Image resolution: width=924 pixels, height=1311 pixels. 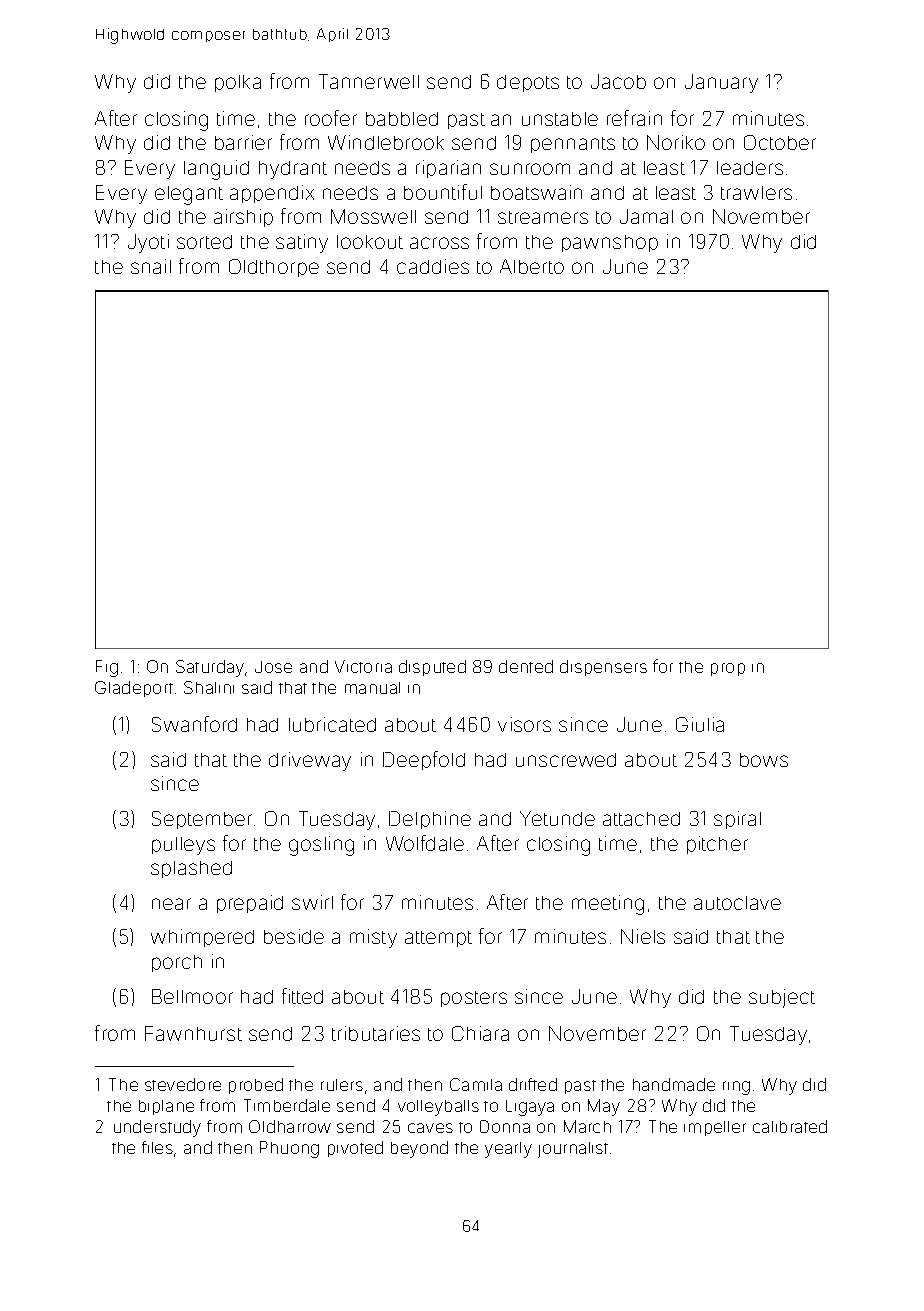 What do you see at coordinates (355, 1149) in the document?
I see `pivoted` at bounding box center [355, 1149].
